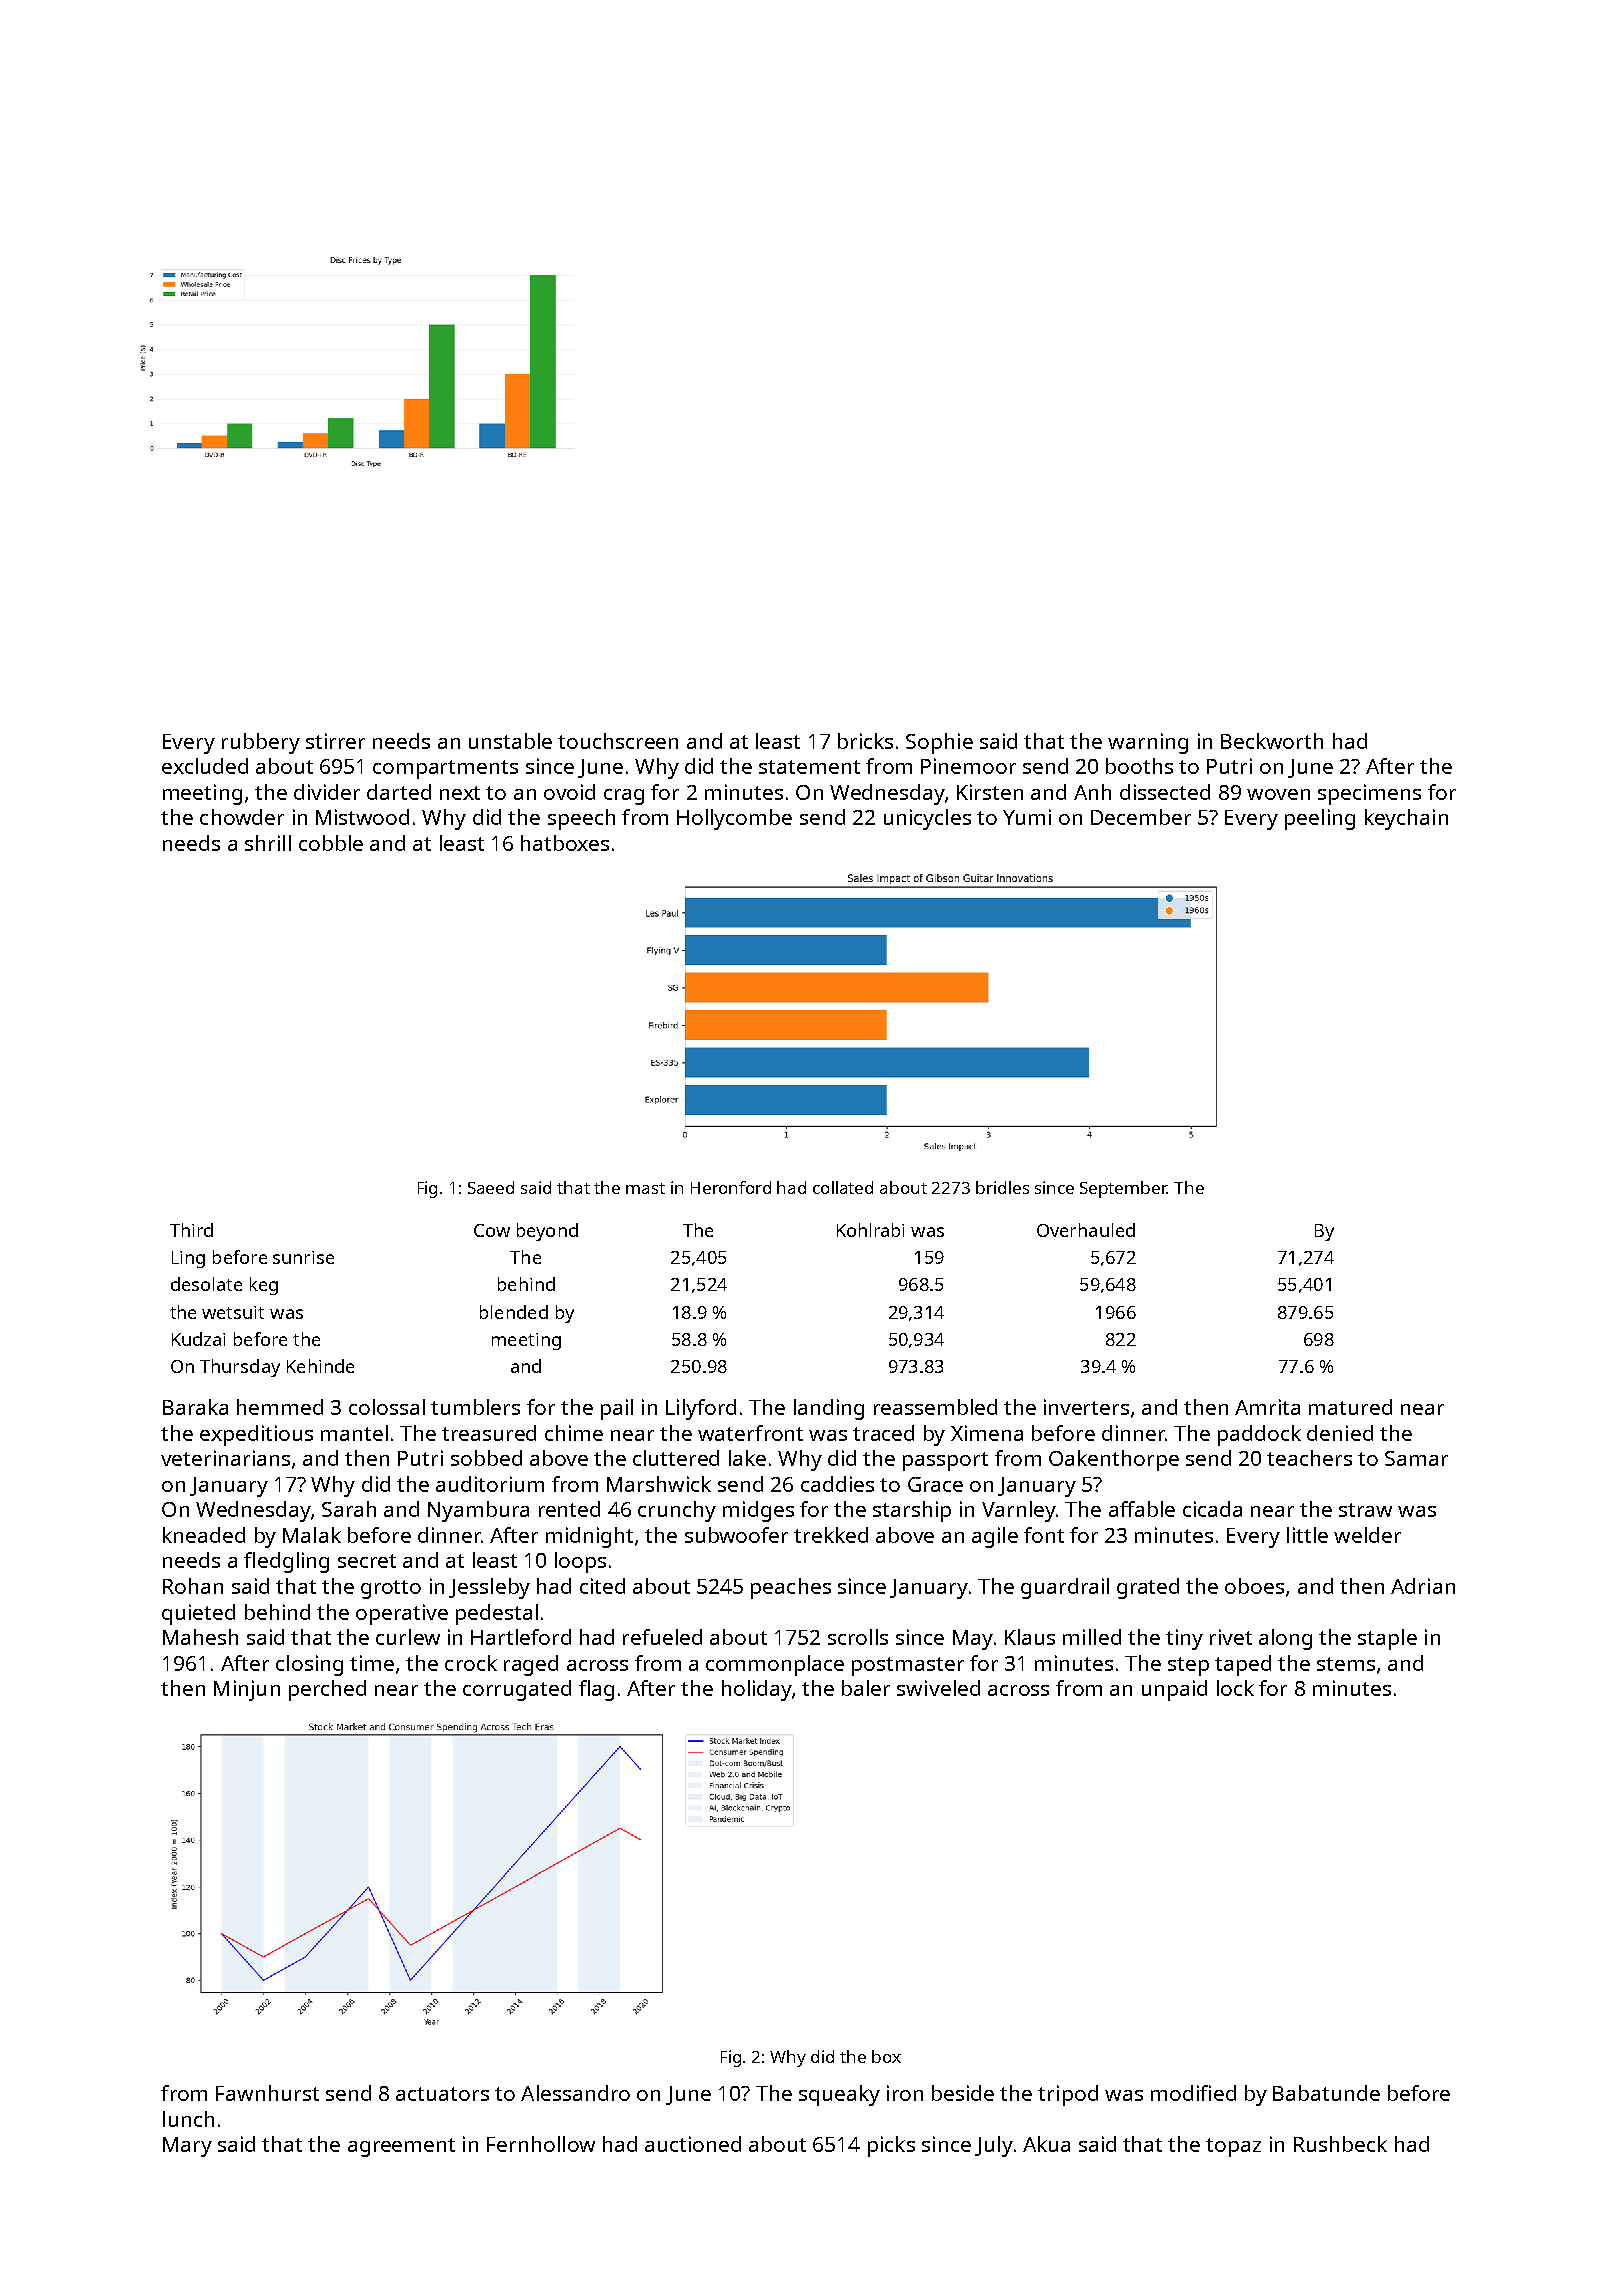  Describe the element at coordinates (693, 2144) in the image. I see `auctioned` at that location.
